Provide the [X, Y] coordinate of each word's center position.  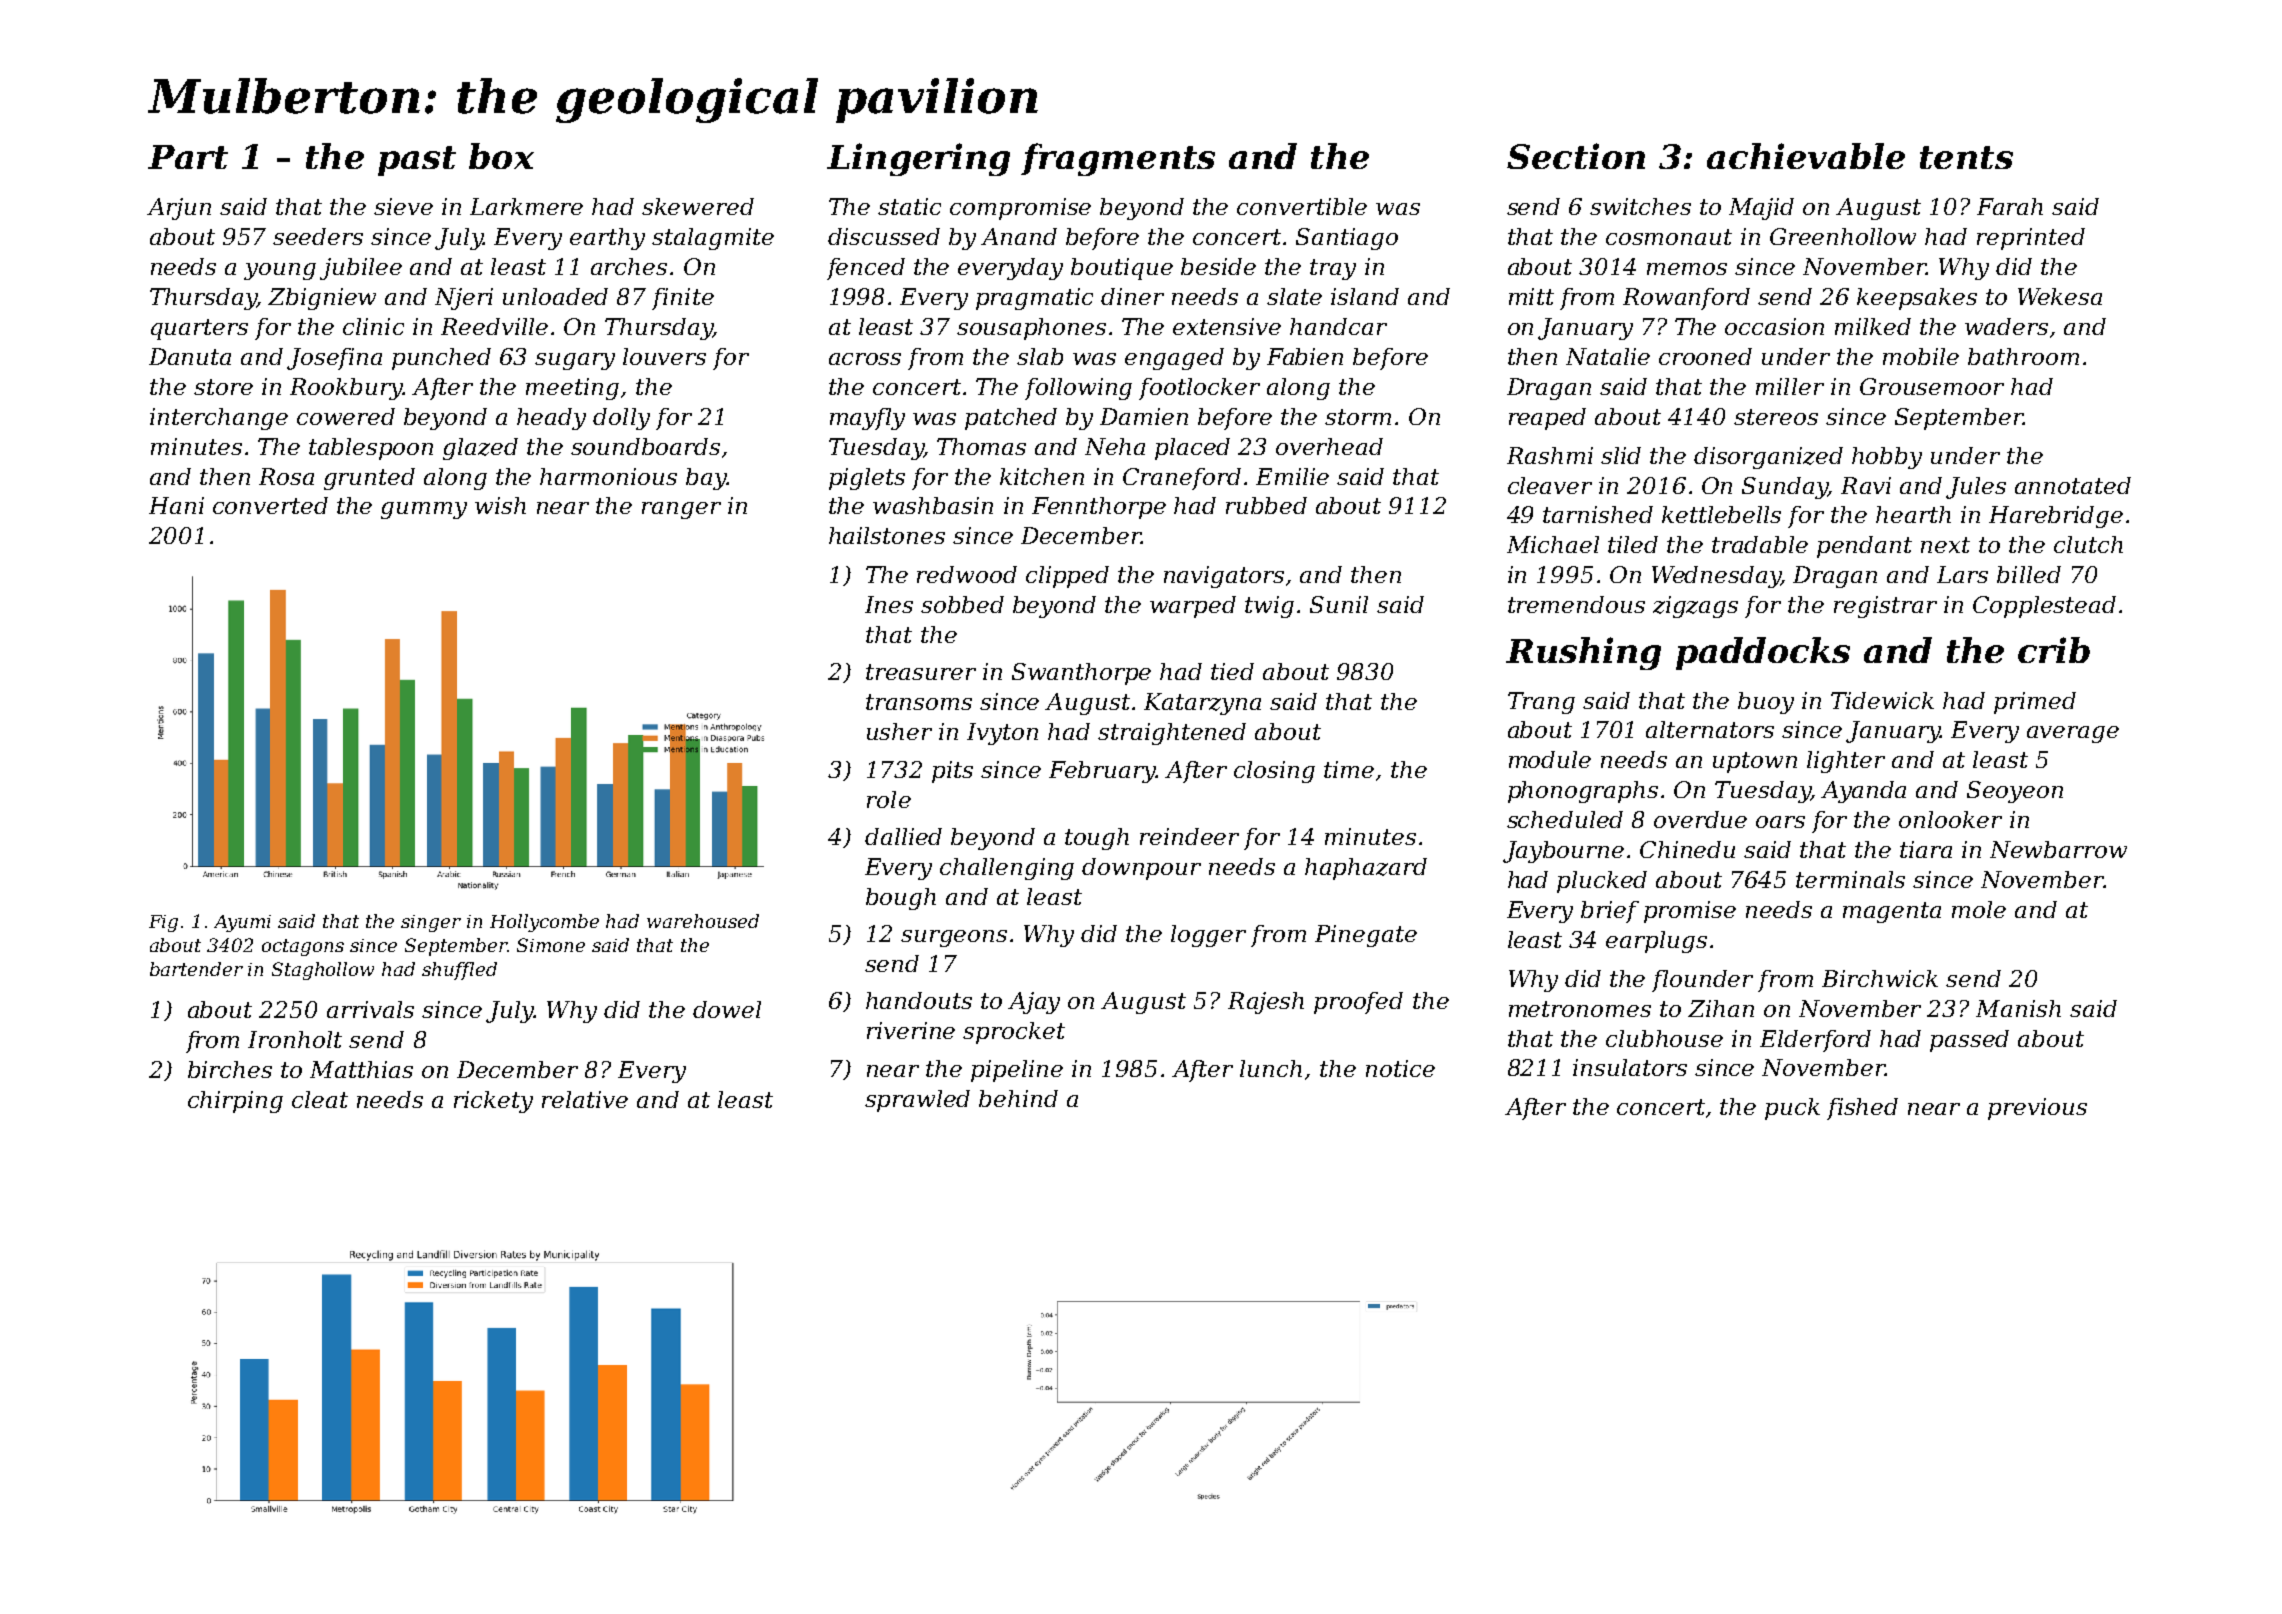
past [417, 161]
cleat [320, 1099]
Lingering [918, 159]
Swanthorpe [1081, 674]
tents [1966, 157]
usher [899, 731]
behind [1018, 1098]
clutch [2088, 544]
